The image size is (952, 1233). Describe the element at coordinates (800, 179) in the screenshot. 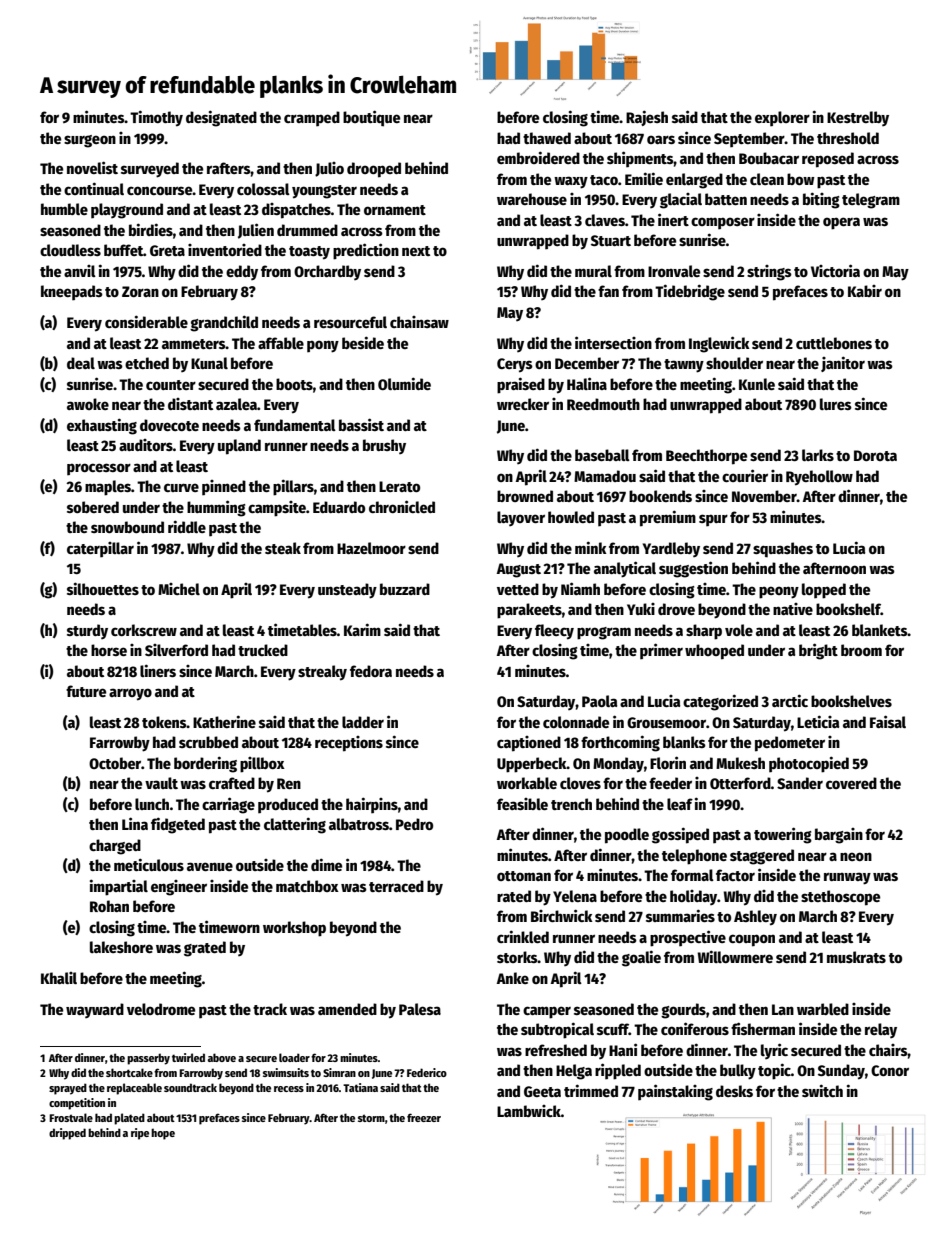

I see `bow` at that location.
